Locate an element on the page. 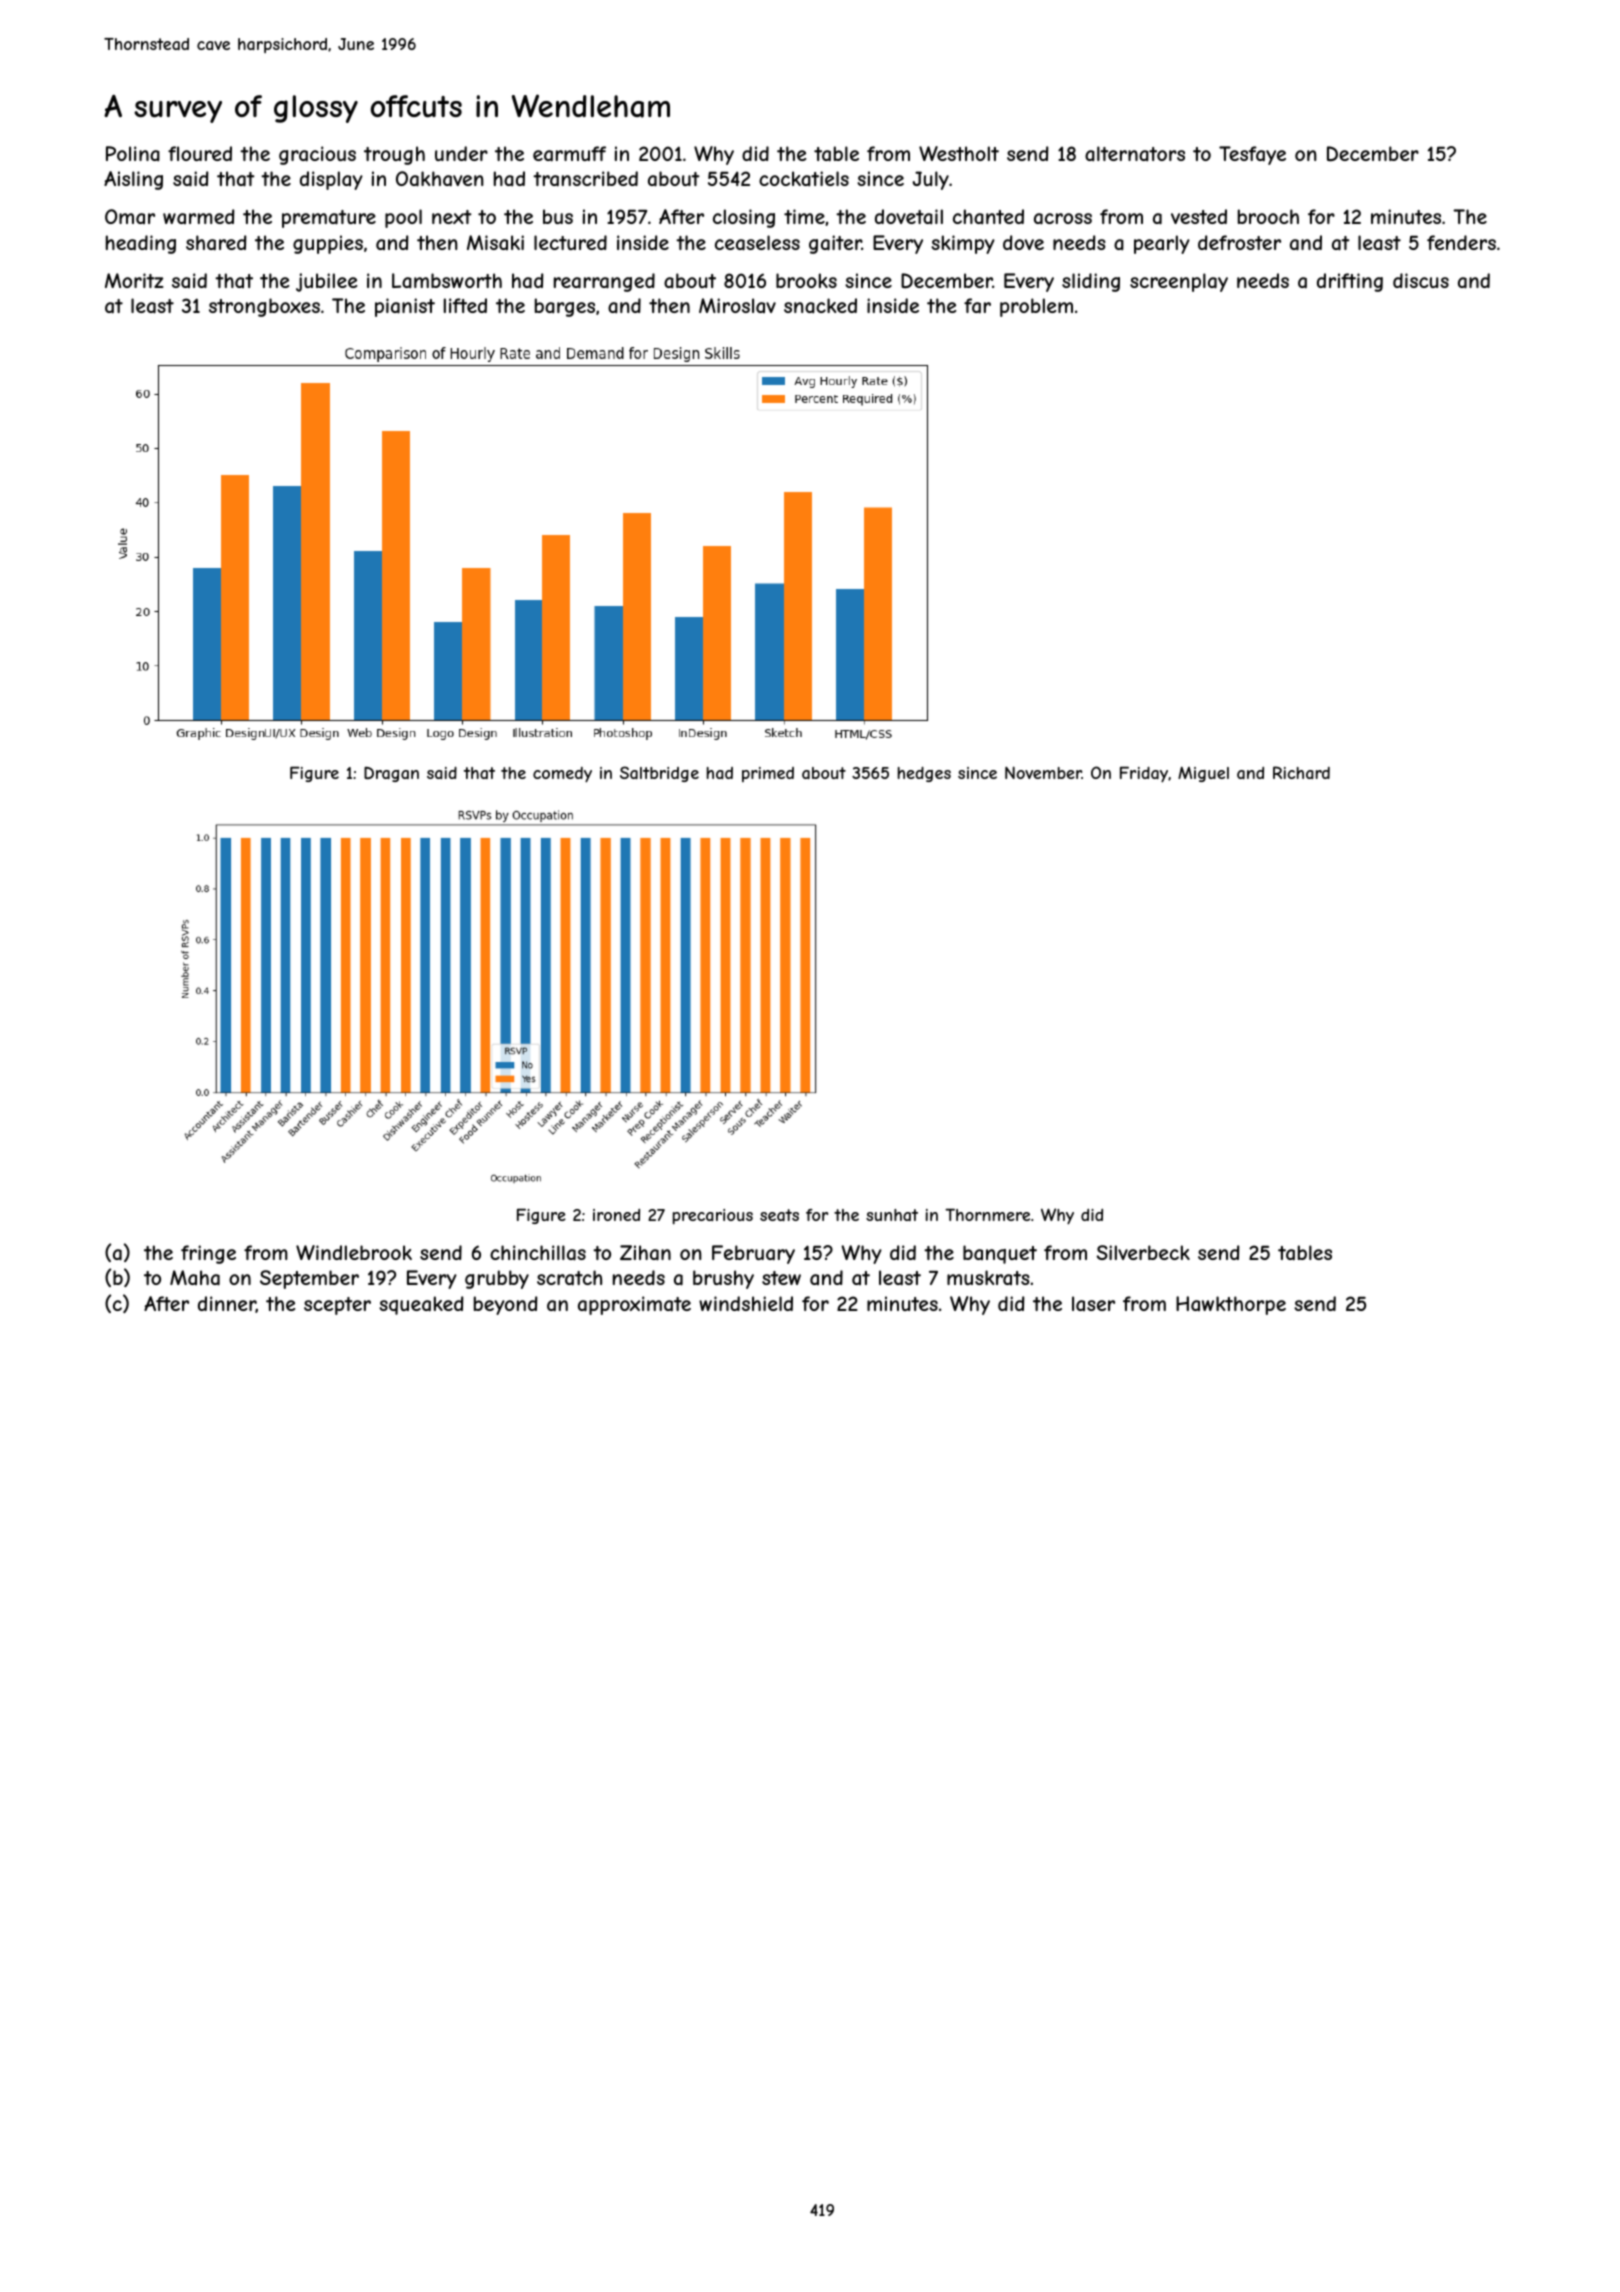  trough is located at coordinates (394, 155).
